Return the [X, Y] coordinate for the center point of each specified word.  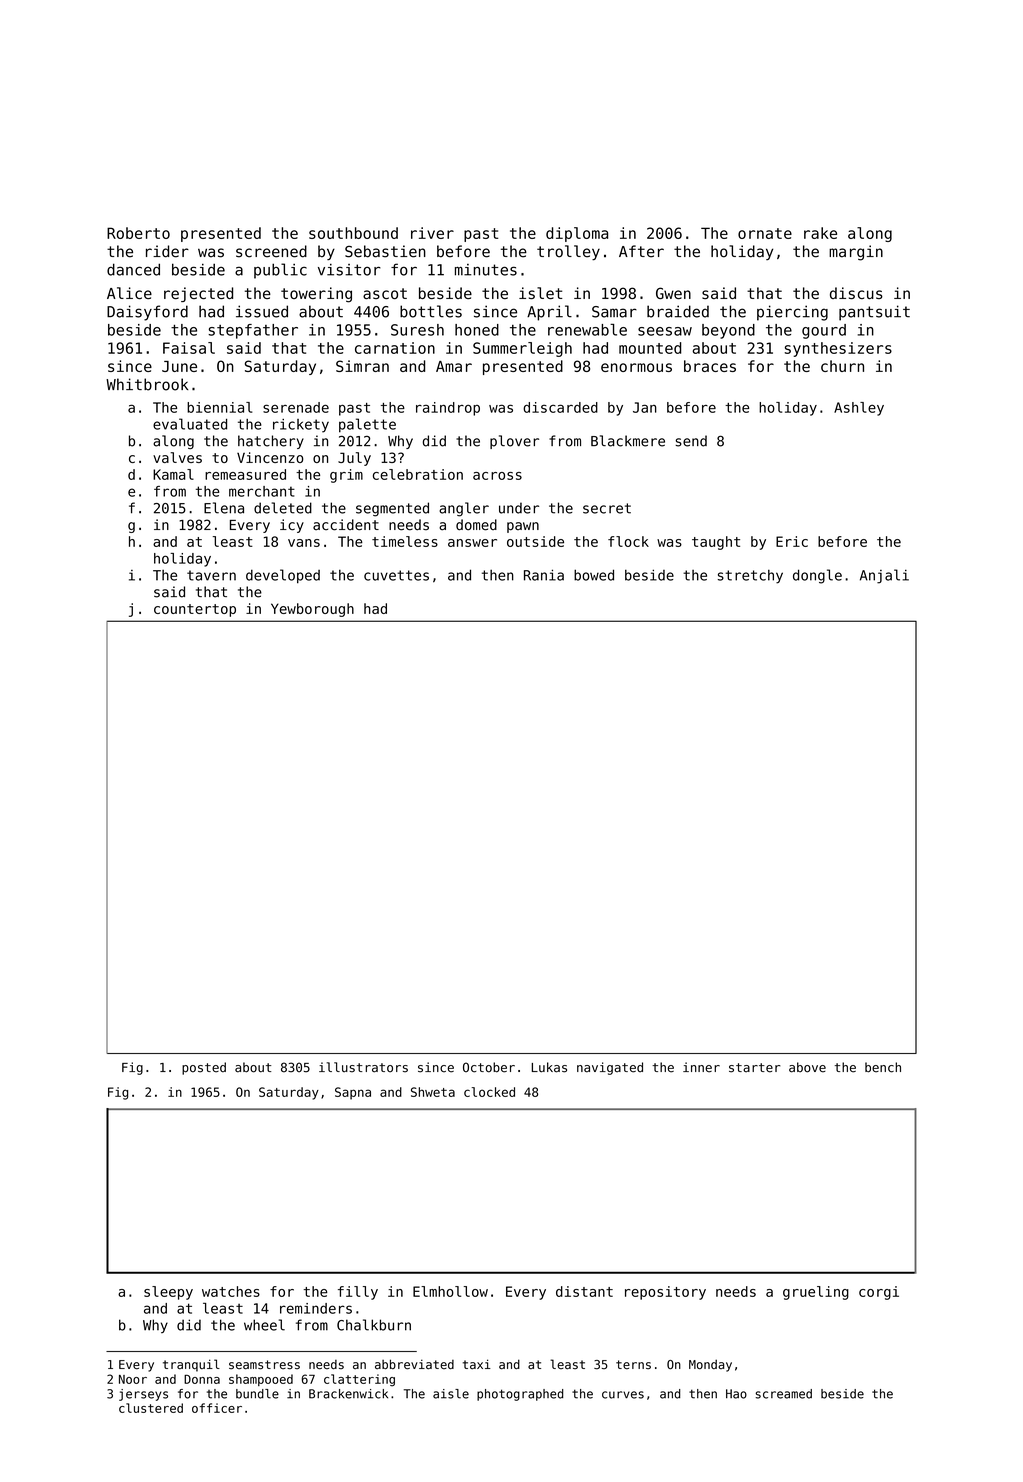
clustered [151, 1408]
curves [623, 1395]
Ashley [859, 409]
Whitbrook [147, 384]
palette [367, 425]
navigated [610, 1068]
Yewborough [312, 610]
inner [701, 1067]
